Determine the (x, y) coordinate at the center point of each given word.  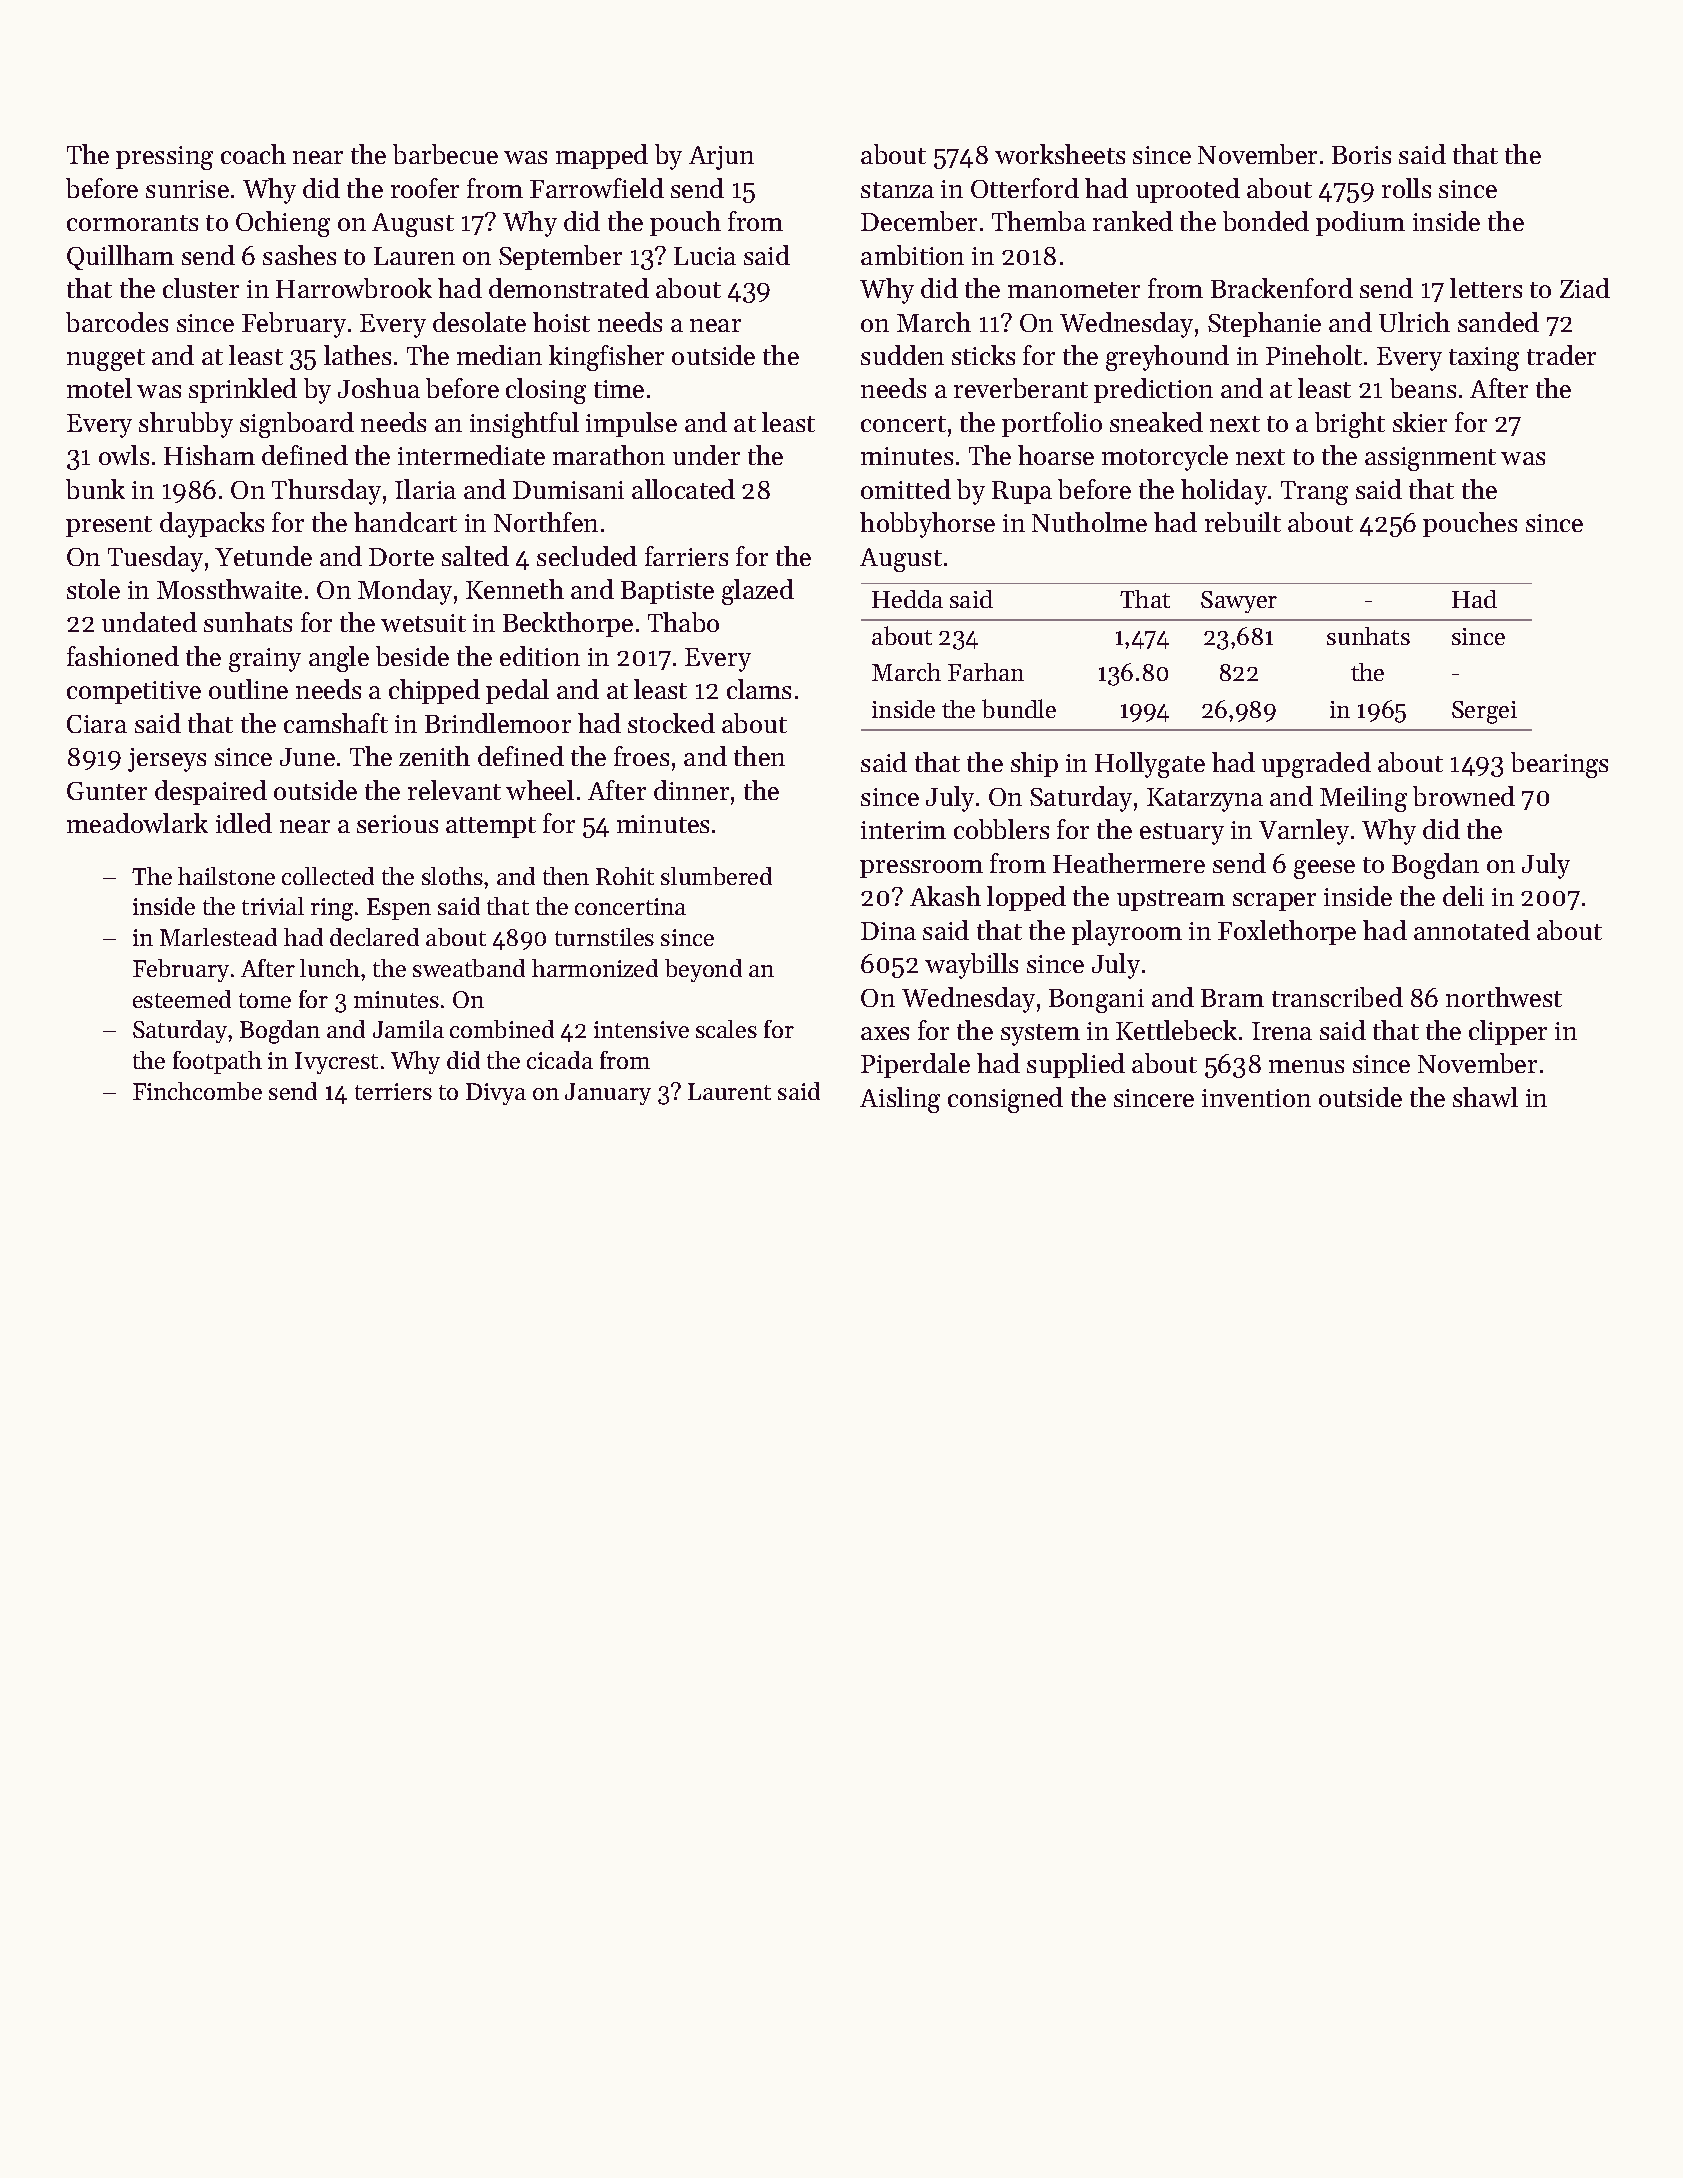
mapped (602, 156)
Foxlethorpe (1287, 932)
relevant (454, 790)
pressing (164, 158)
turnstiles (604, 937)
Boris (1361, 155)
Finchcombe (197, 1091)
